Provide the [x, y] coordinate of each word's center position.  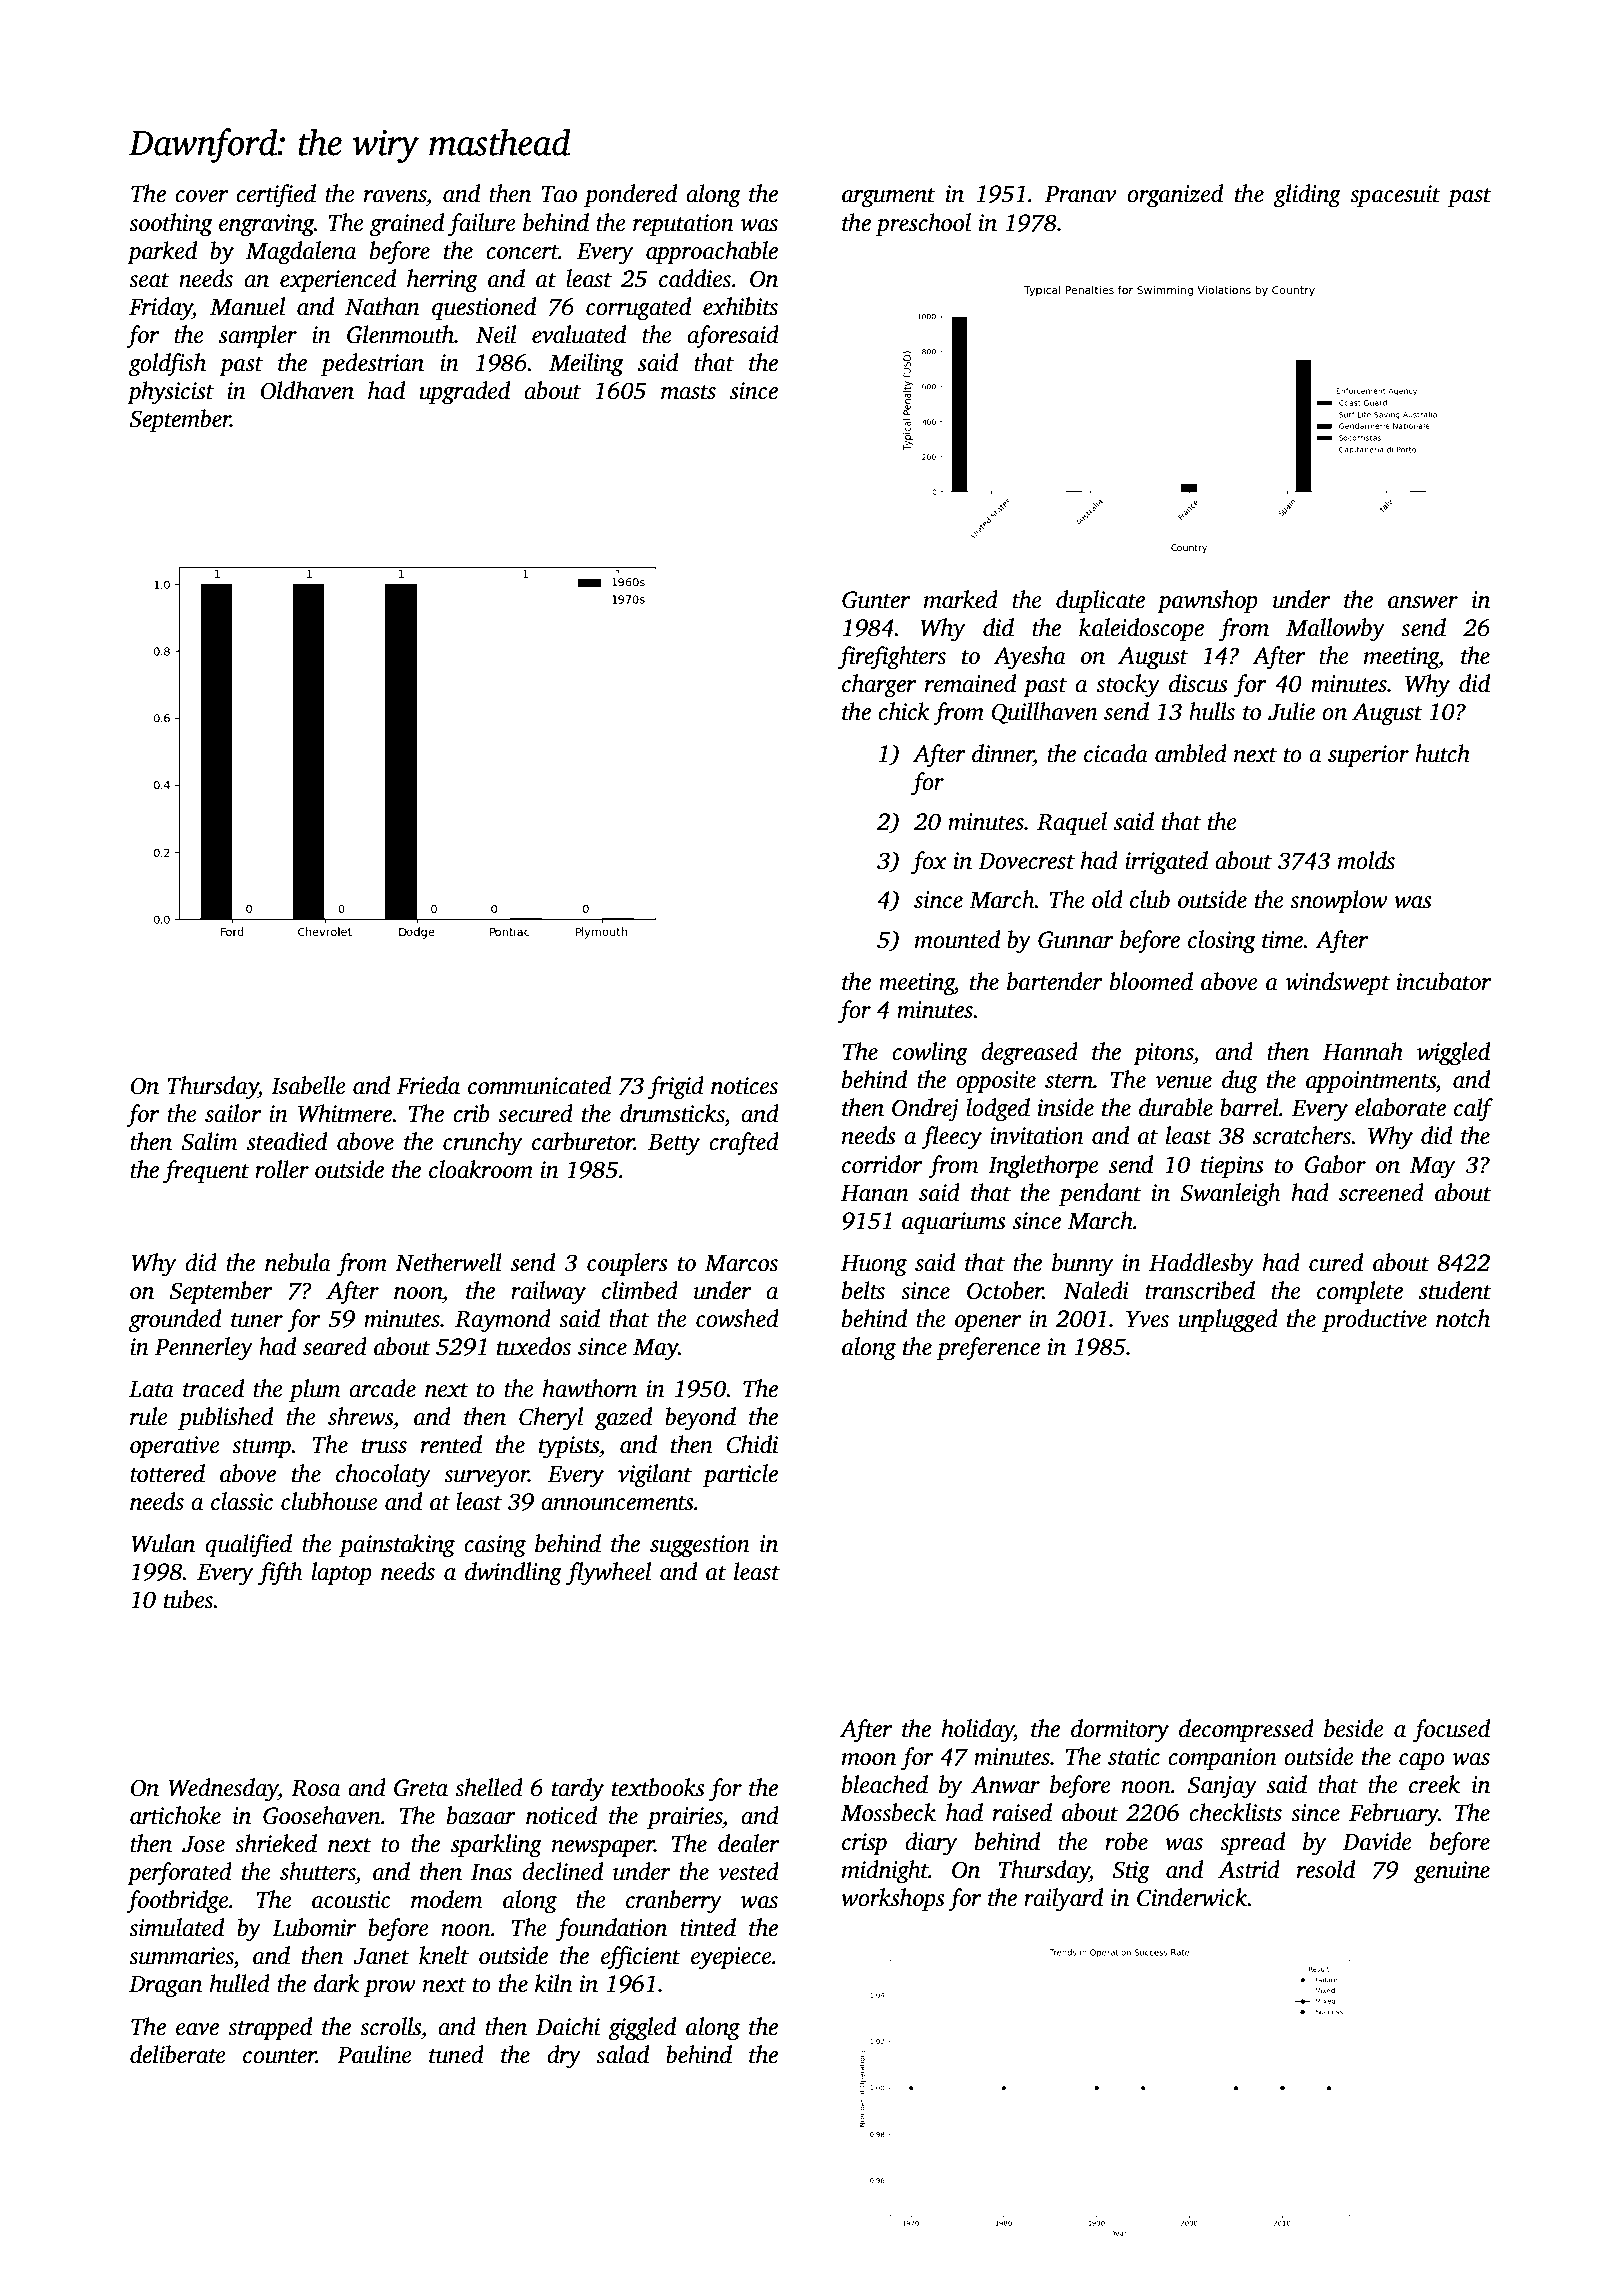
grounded [175, 1321]
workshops [893, 1899]
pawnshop [1207, 601]
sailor [233, 1113]
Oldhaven [307, 390]
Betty [674, 1144]
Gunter [876, 600]
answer [1423, 602]
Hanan [875, 1193]
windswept [1338, 983]
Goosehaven [322, 1815]
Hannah [1363, 1051]
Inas [491, 1872]
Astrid [1249, 1869]
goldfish [167, 365]
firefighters [892, 658]
